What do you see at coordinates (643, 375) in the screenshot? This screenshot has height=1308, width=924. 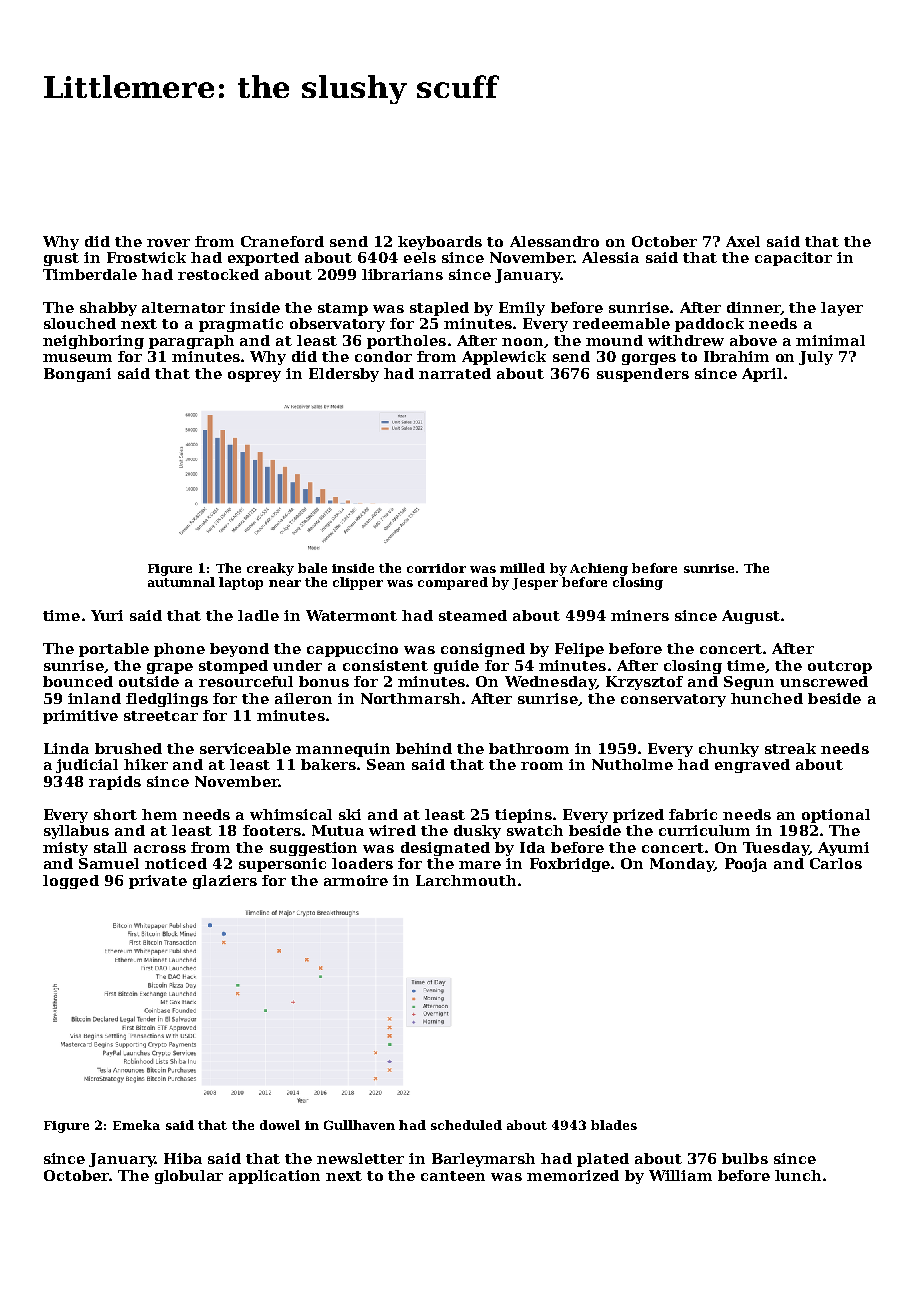 I see `suspenders` at bounding box center [643, 375].
